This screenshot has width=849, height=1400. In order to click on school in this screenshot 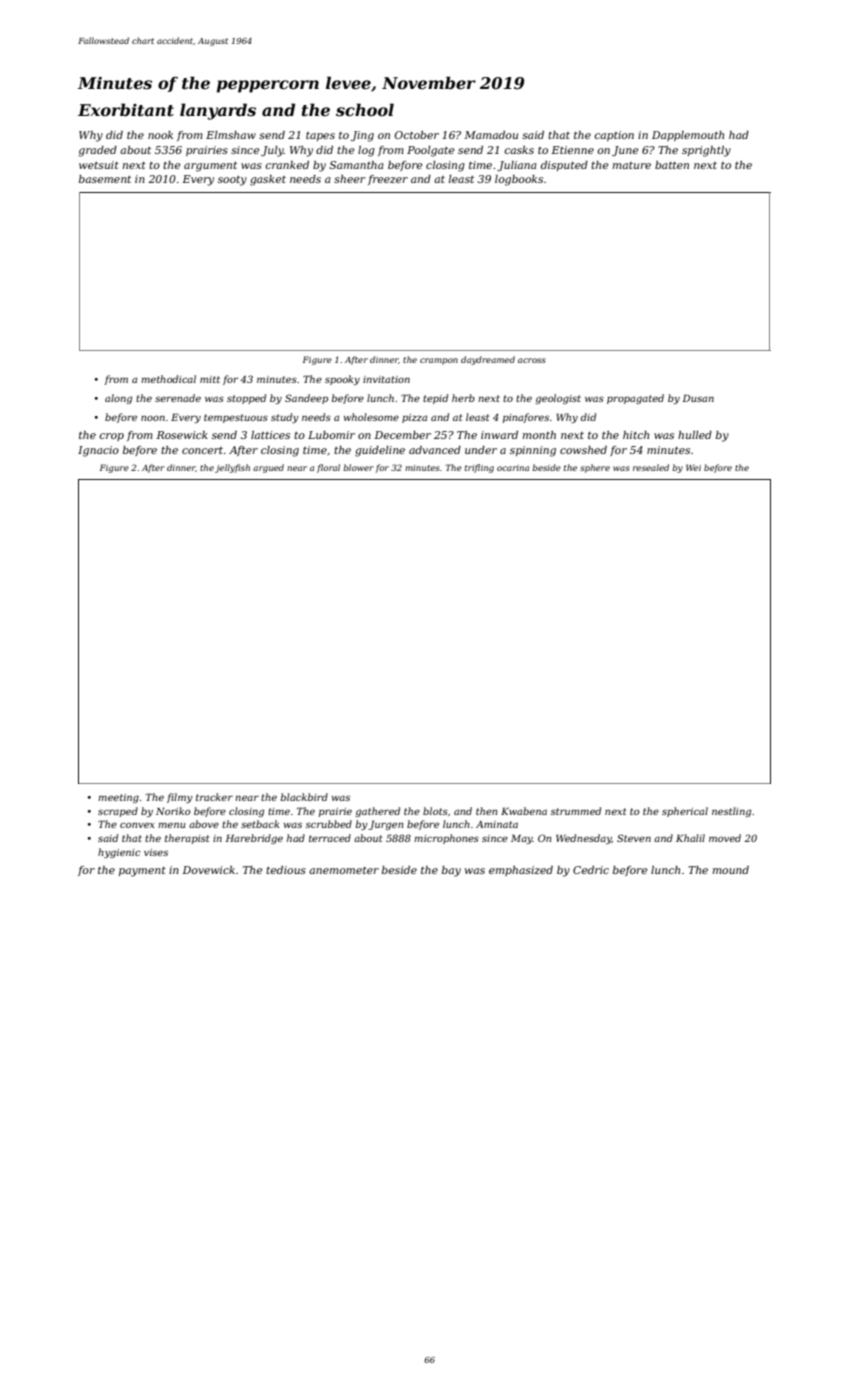, I will do `click(365, 109)`.
